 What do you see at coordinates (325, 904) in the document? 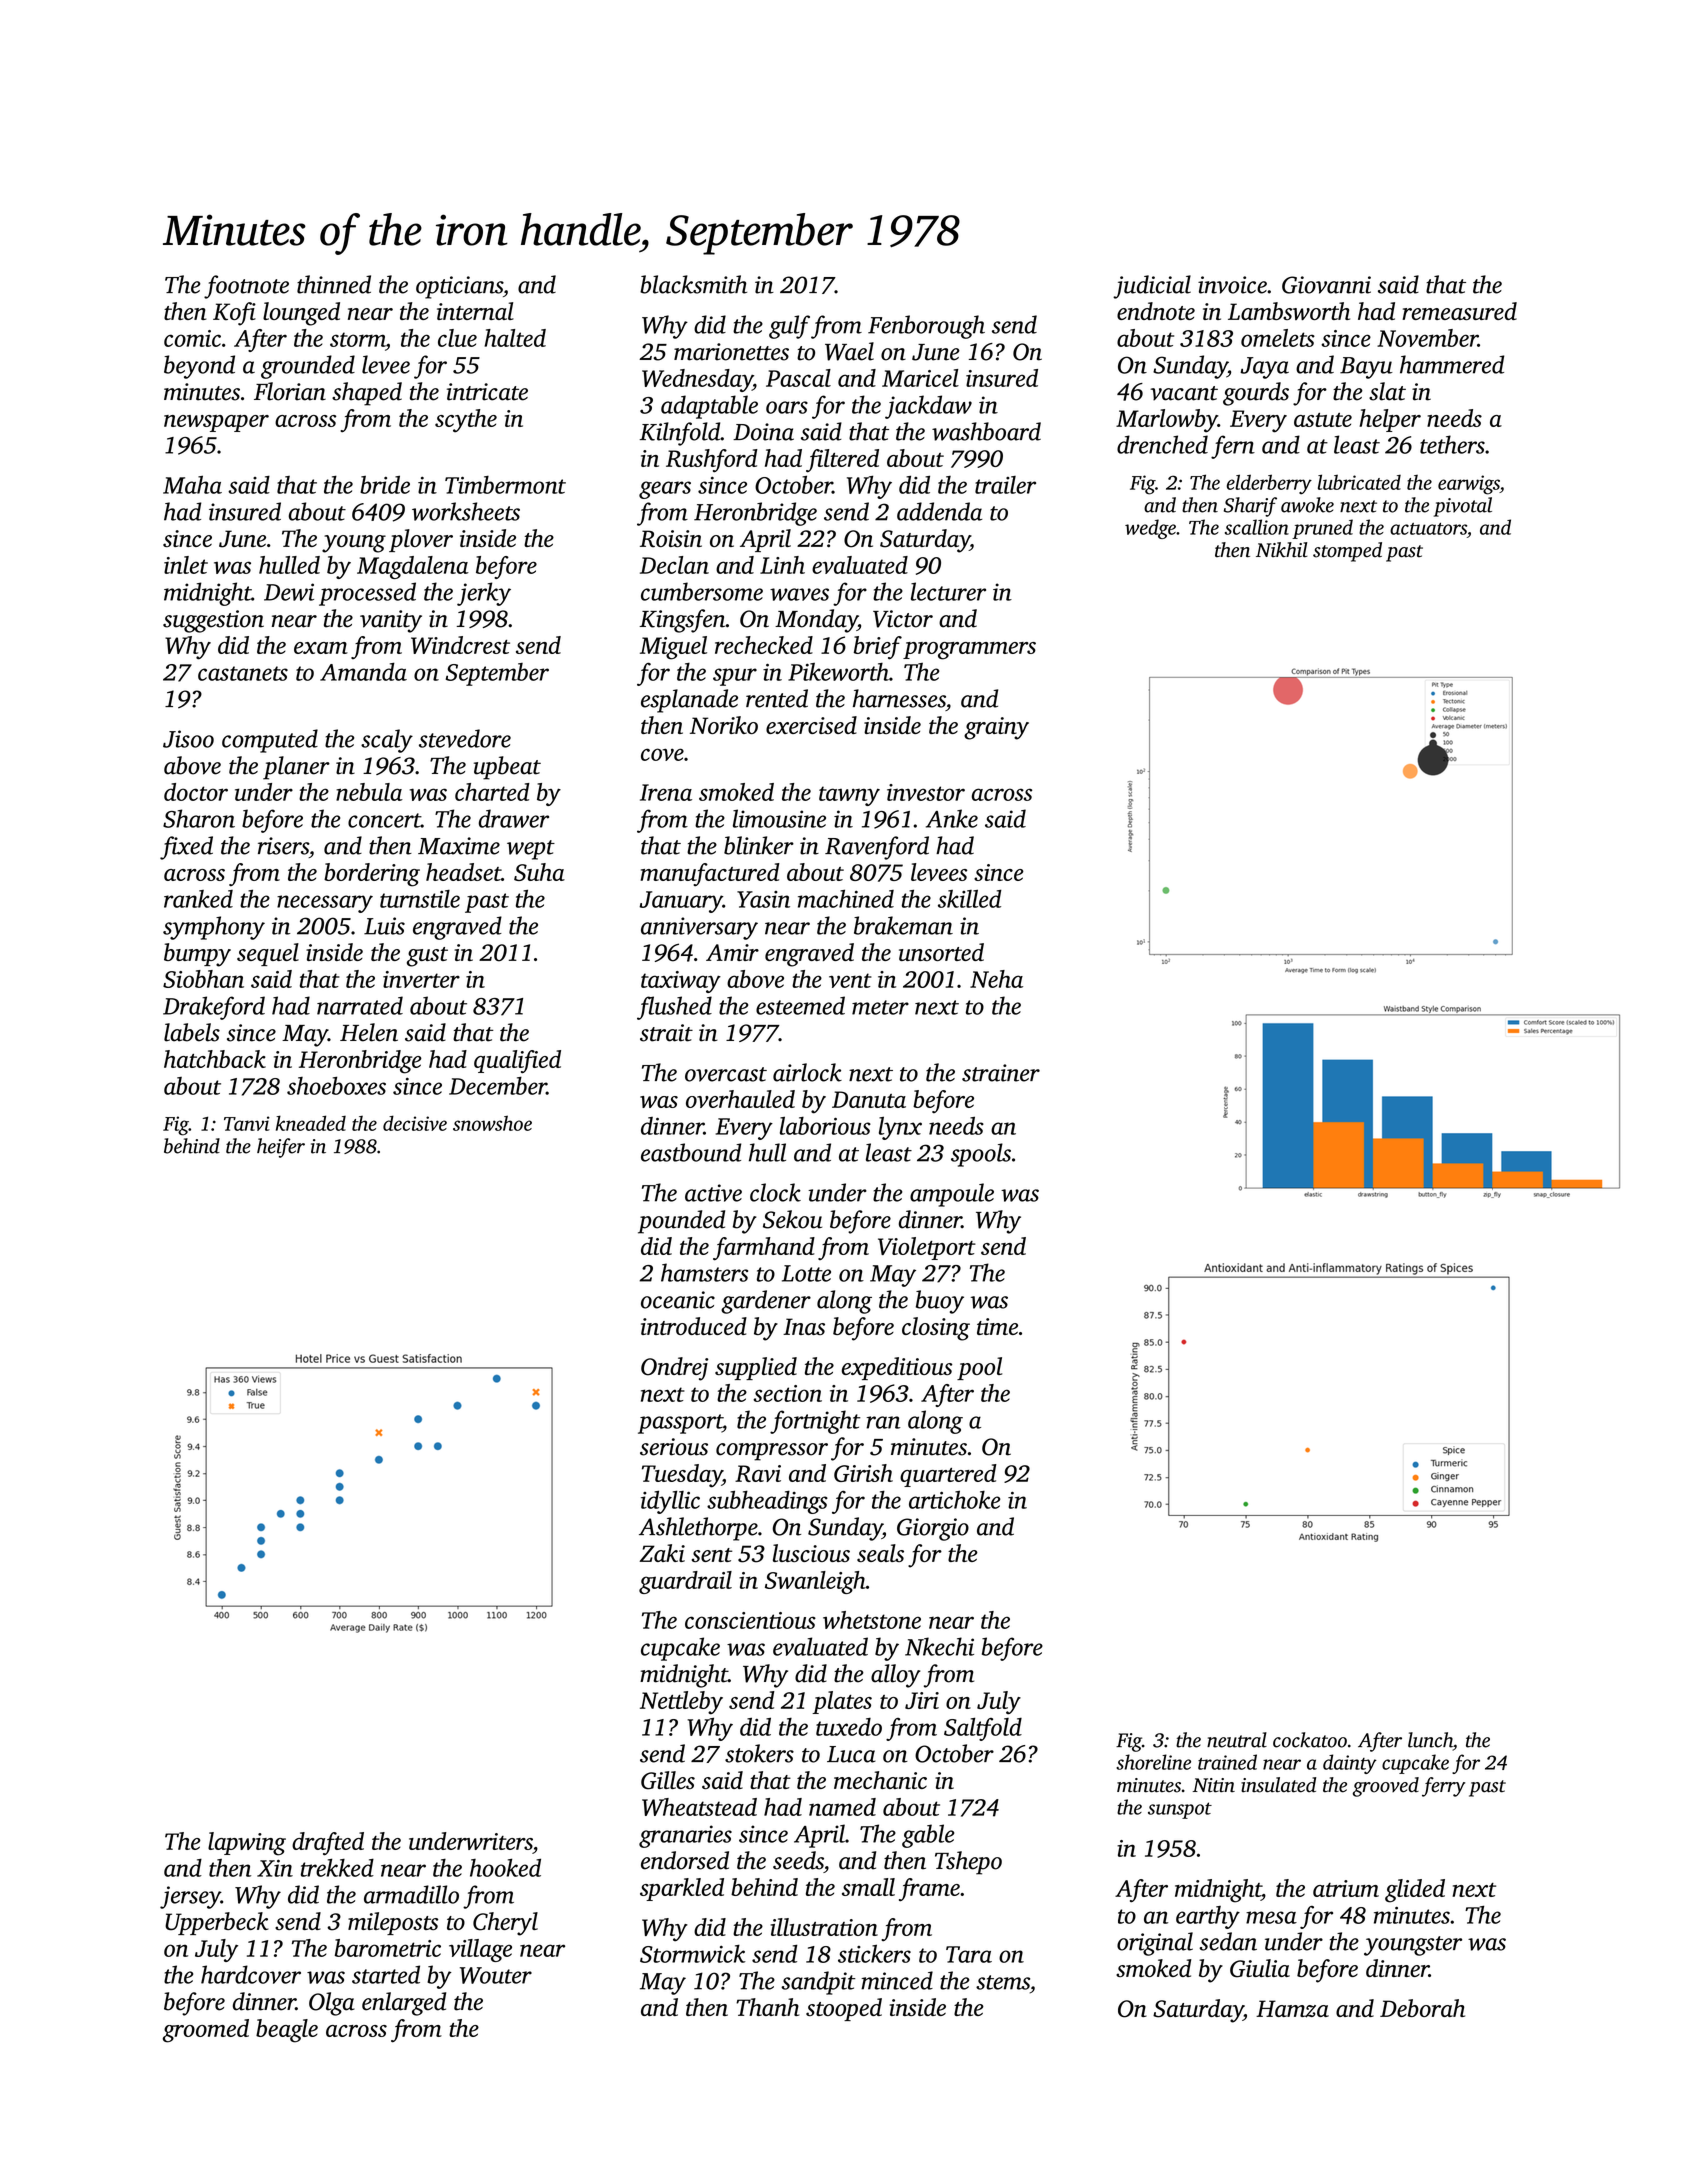
I see `necessary` at bounding box center [325, 904].
